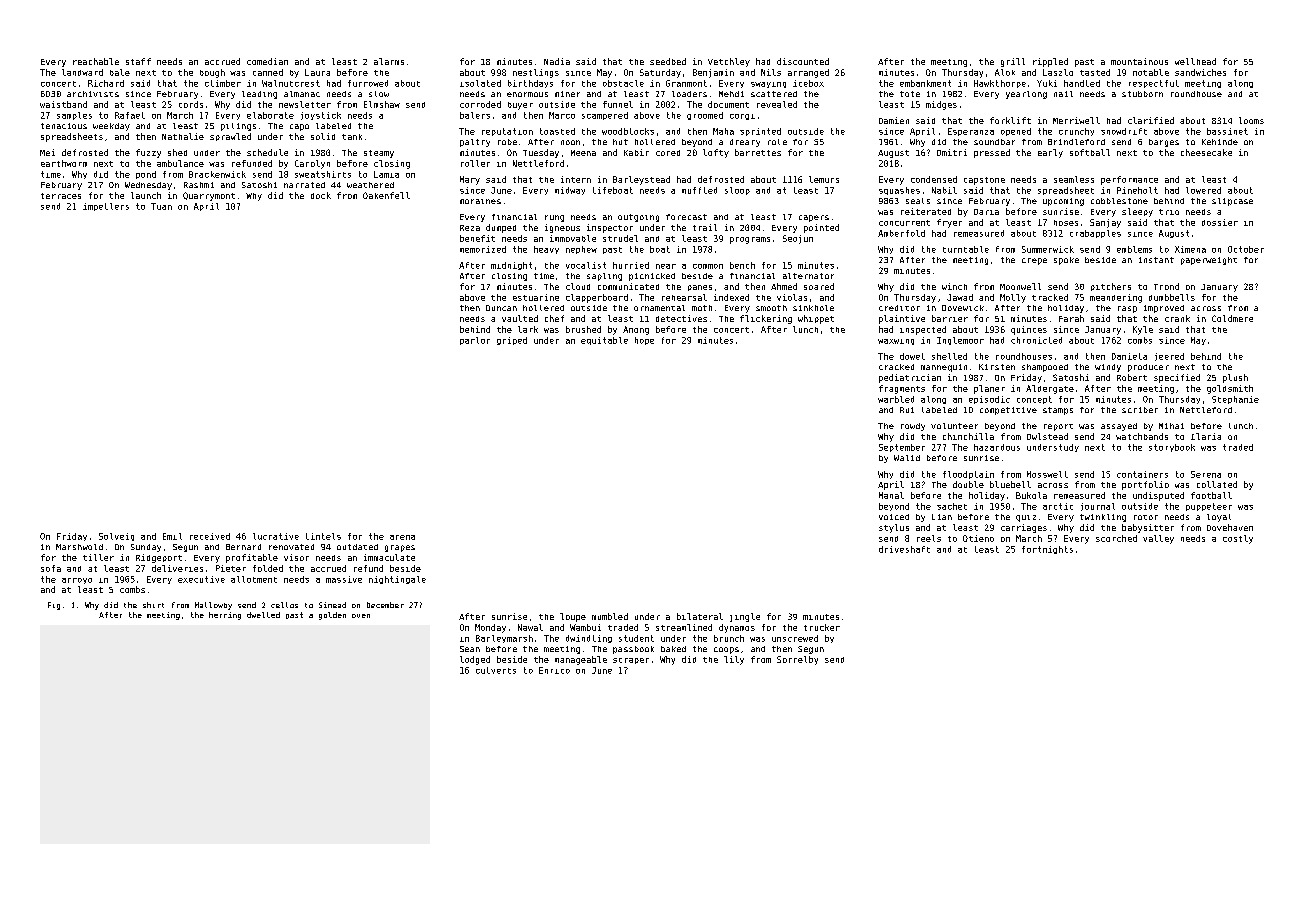 This screenshot has width=1308, height=924. Describe the element at coordinates (172, 536) in the screenshot. I see `Emil` at that location.
